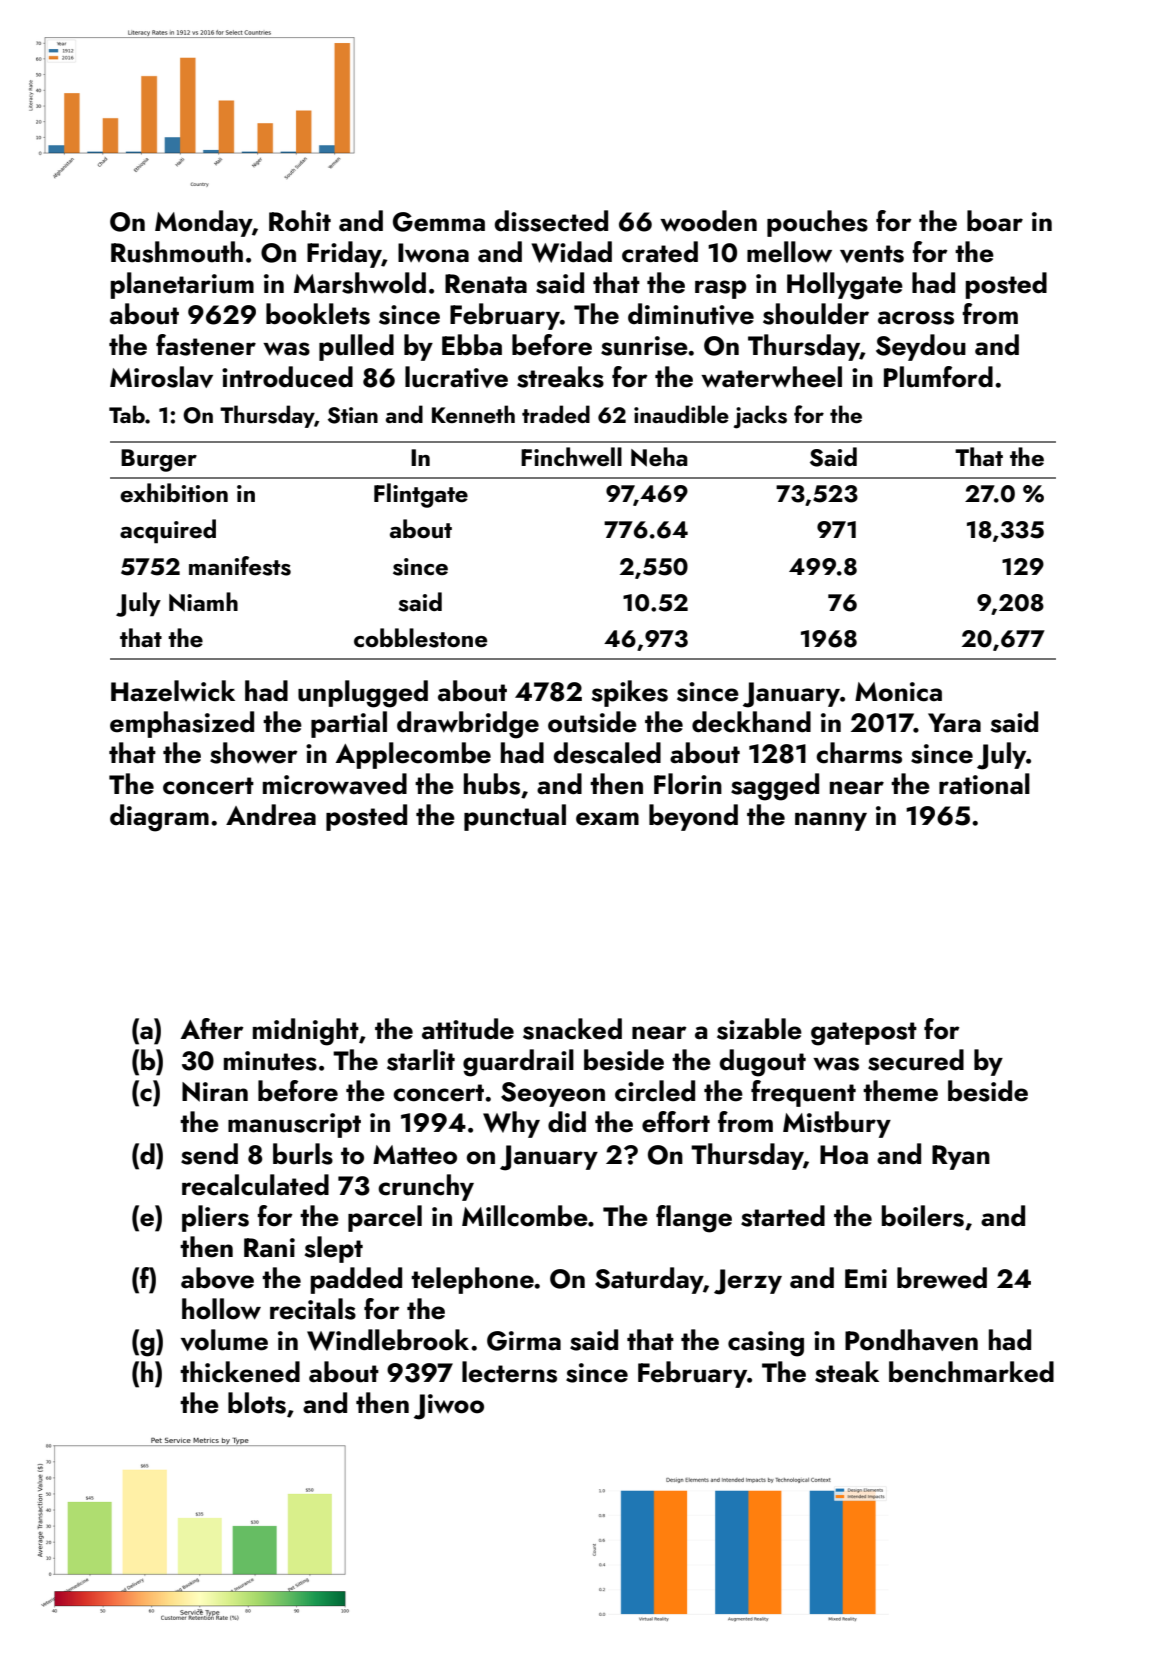  Describe the element at coordinates (864, 1034) in the screenshot. I see `gatepost` at that location.
